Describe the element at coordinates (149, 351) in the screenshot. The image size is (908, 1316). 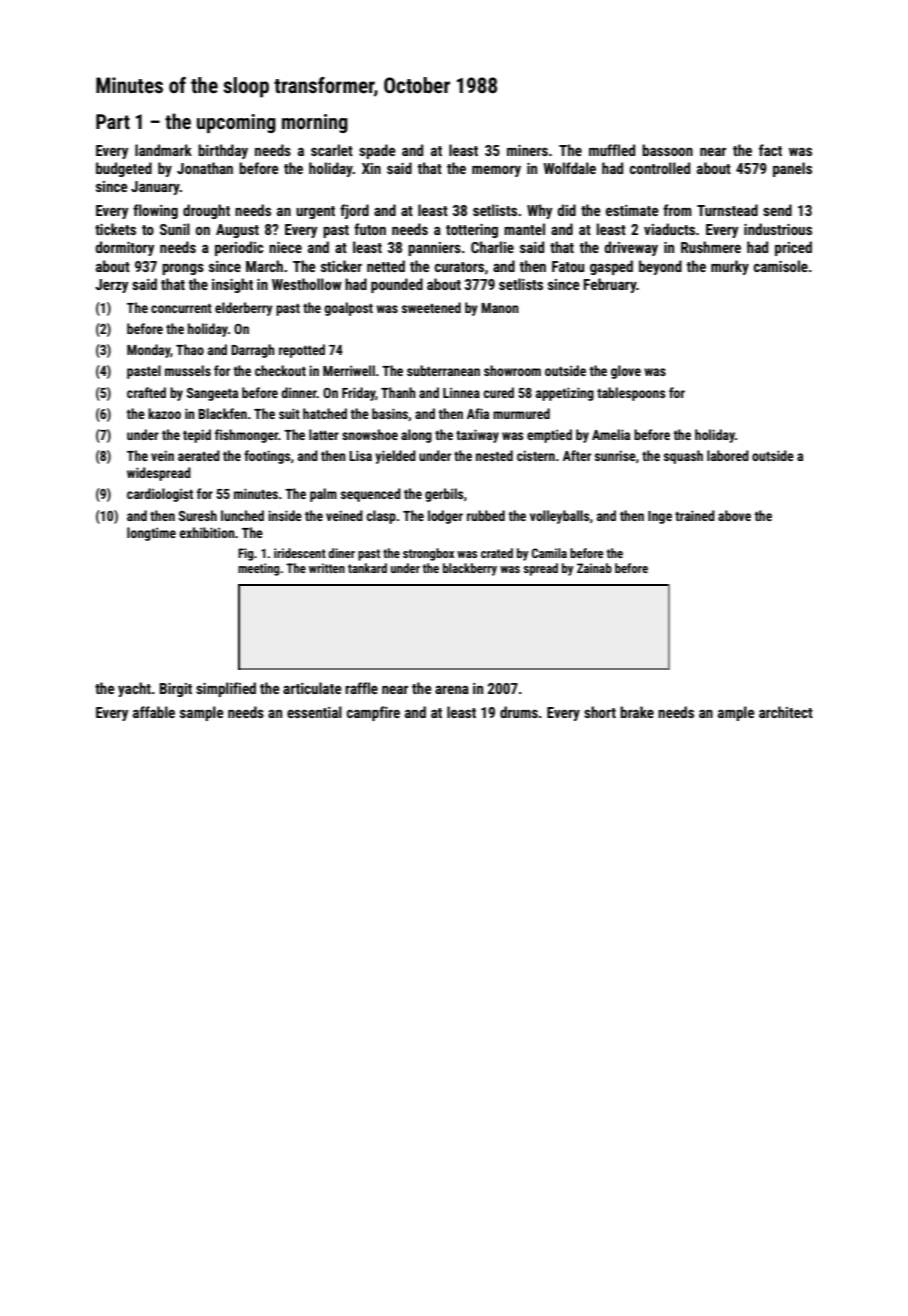
I see `Monday` at that location.
